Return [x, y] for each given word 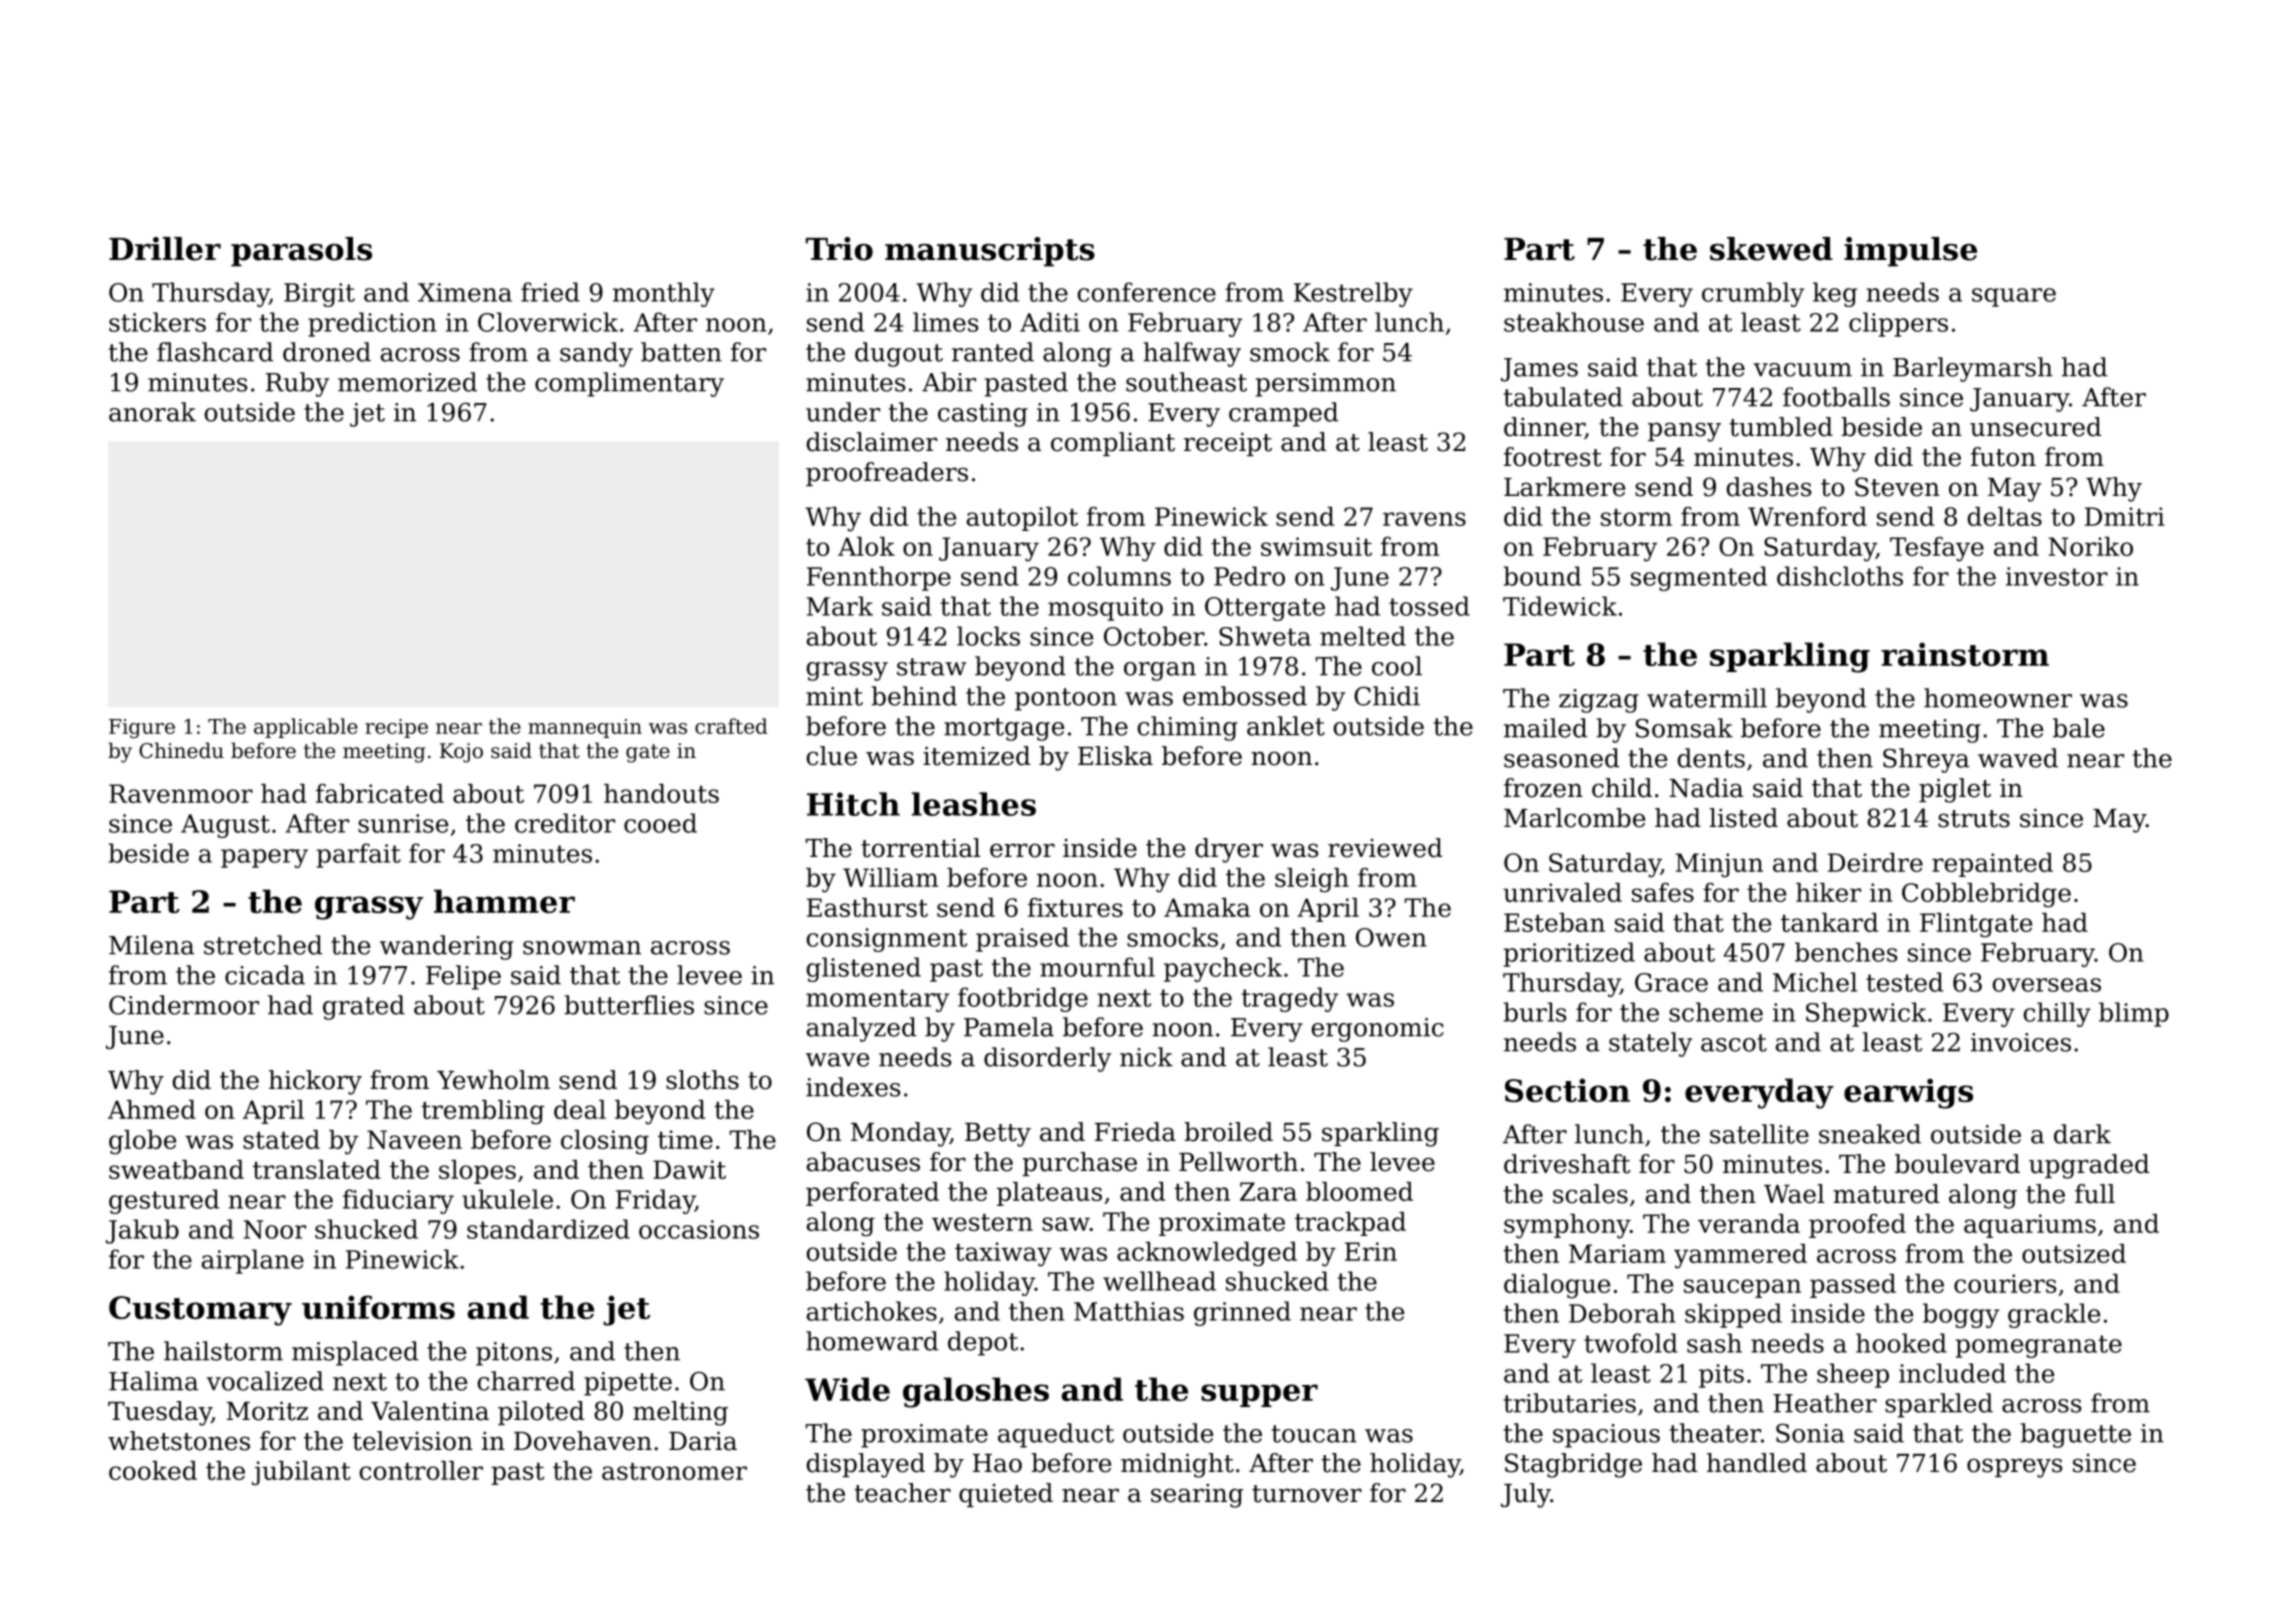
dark [2082, 1134]
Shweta [1265, 636]
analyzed [861, 1029]
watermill [1707, 698]
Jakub [142, 1231]
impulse [1910, 252]
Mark [840, 606]
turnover [1307, 1494]
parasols [301, 252]
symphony [1567, 1226]
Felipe [463, 977]
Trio [839, 249]
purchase [1079, 1164]
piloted [541, 1413]
